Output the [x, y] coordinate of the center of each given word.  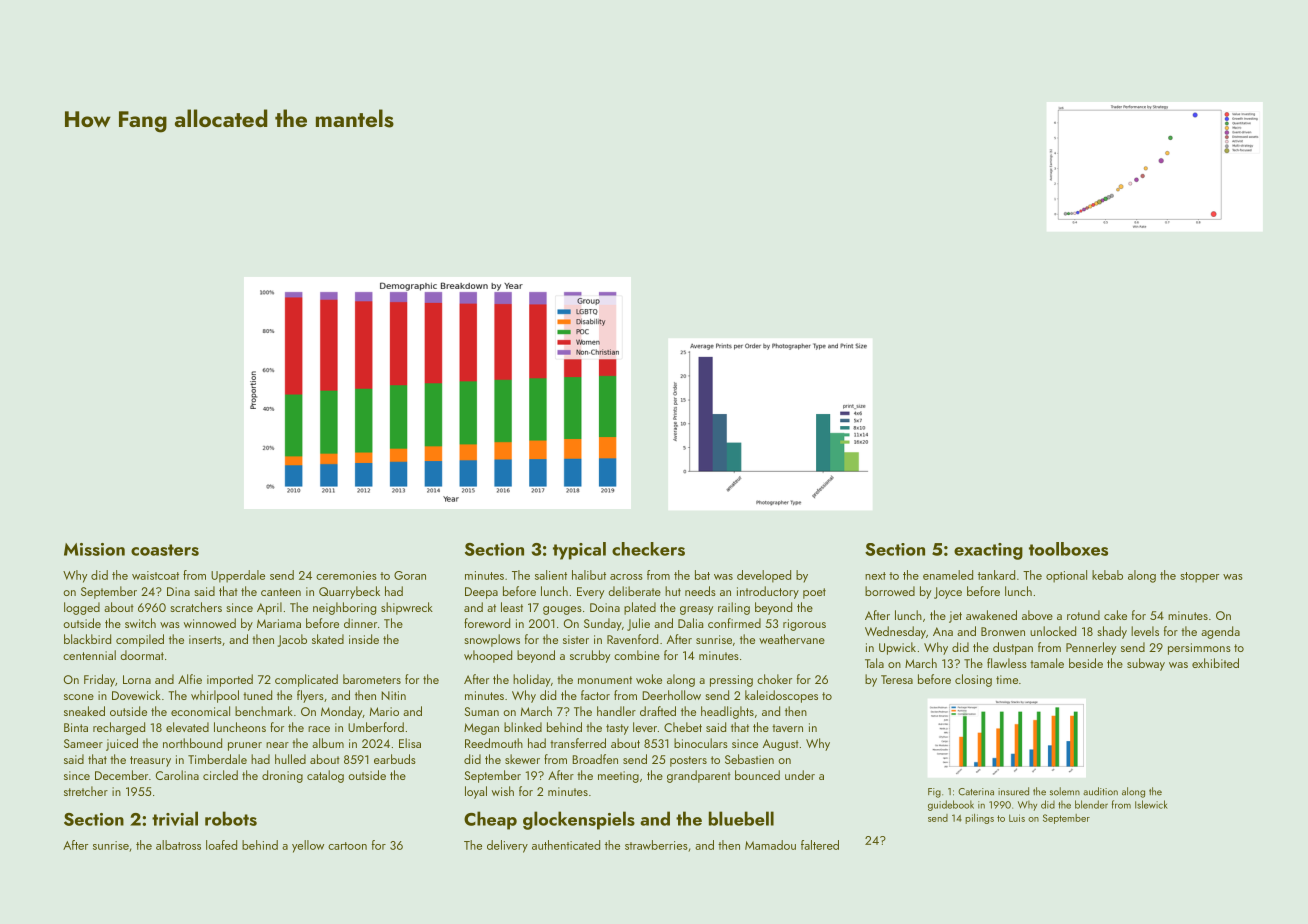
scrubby [590, 656]
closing [973, 680]
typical [579, 551]
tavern [787, 728]
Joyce [948, 593]
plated [640, 608]
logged [82, 608]
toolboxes [1068, 549]
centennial [89, 655]
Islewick [1151, 804]
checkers [648, 549]
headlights [727, 712]
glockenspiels [579, 820]
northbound [192, 743]
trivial [175, 818]
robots [231, 818]
